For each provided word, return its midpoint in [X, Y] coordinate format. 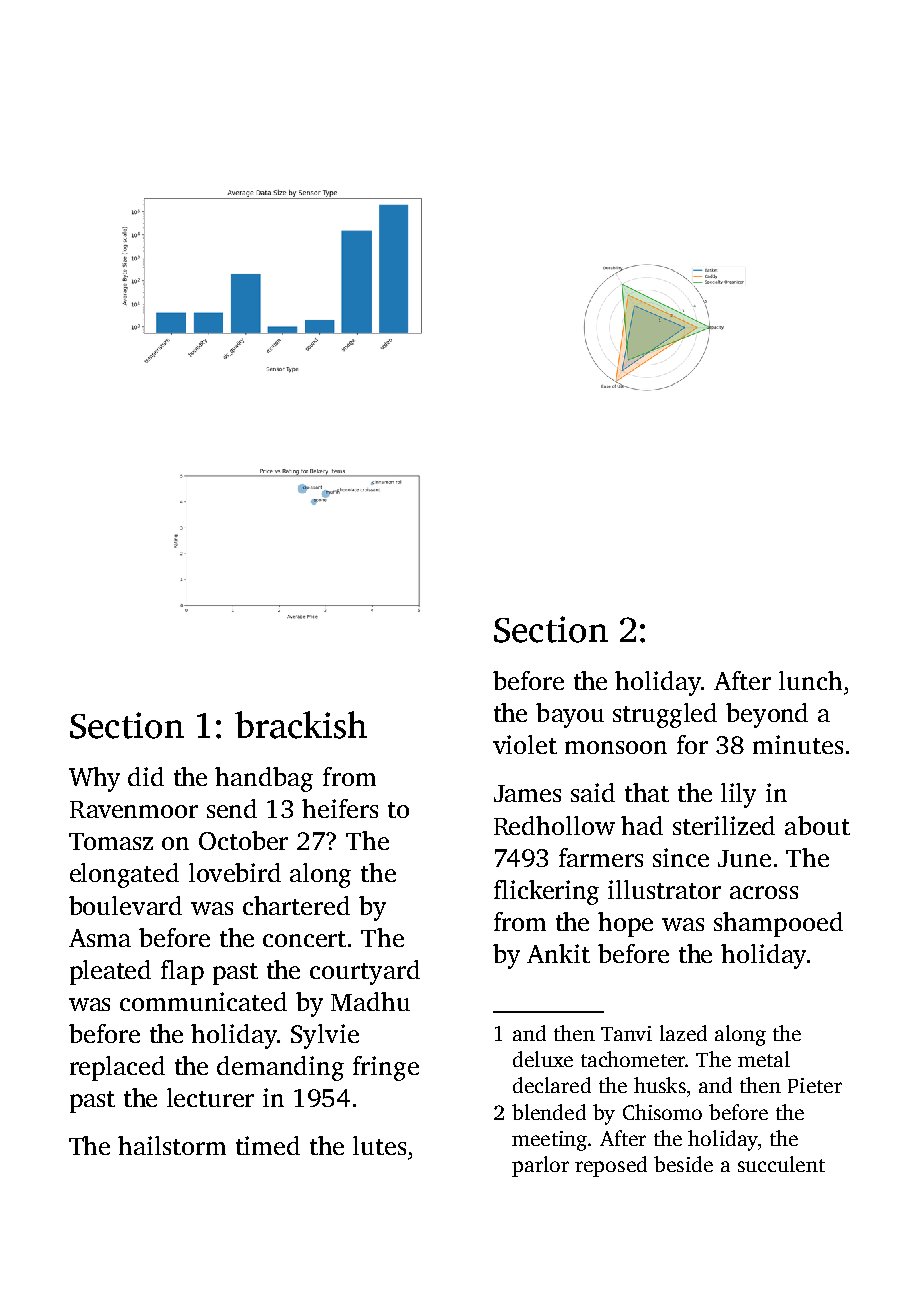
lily [738, 795]
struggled [665, 715]
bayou [570, 715]
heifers [340, 808]
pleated [110, 972]
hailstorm [172, 1145]
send [232, 808]
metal [764, 1059]
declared [552, 1085]
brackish [301, 725]
